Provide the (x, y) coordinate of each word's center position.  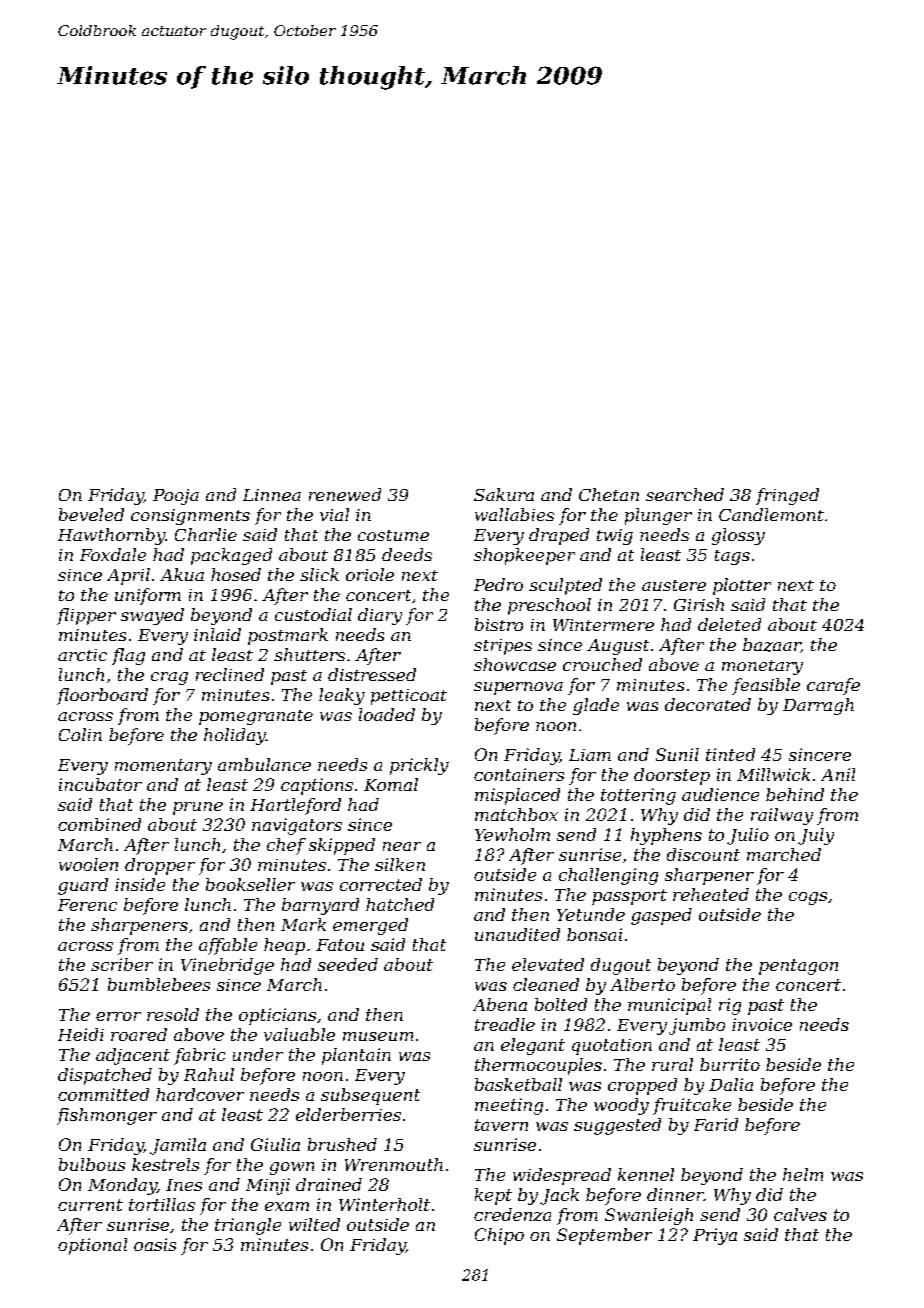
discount (703, 854)
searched (685, 494)
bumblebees (159, 984)
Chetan (609, 494)
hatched (400, 904)
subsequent (370, 1096)
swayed (152, 616)
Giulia (275, 1144)
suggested (617, 1126)
